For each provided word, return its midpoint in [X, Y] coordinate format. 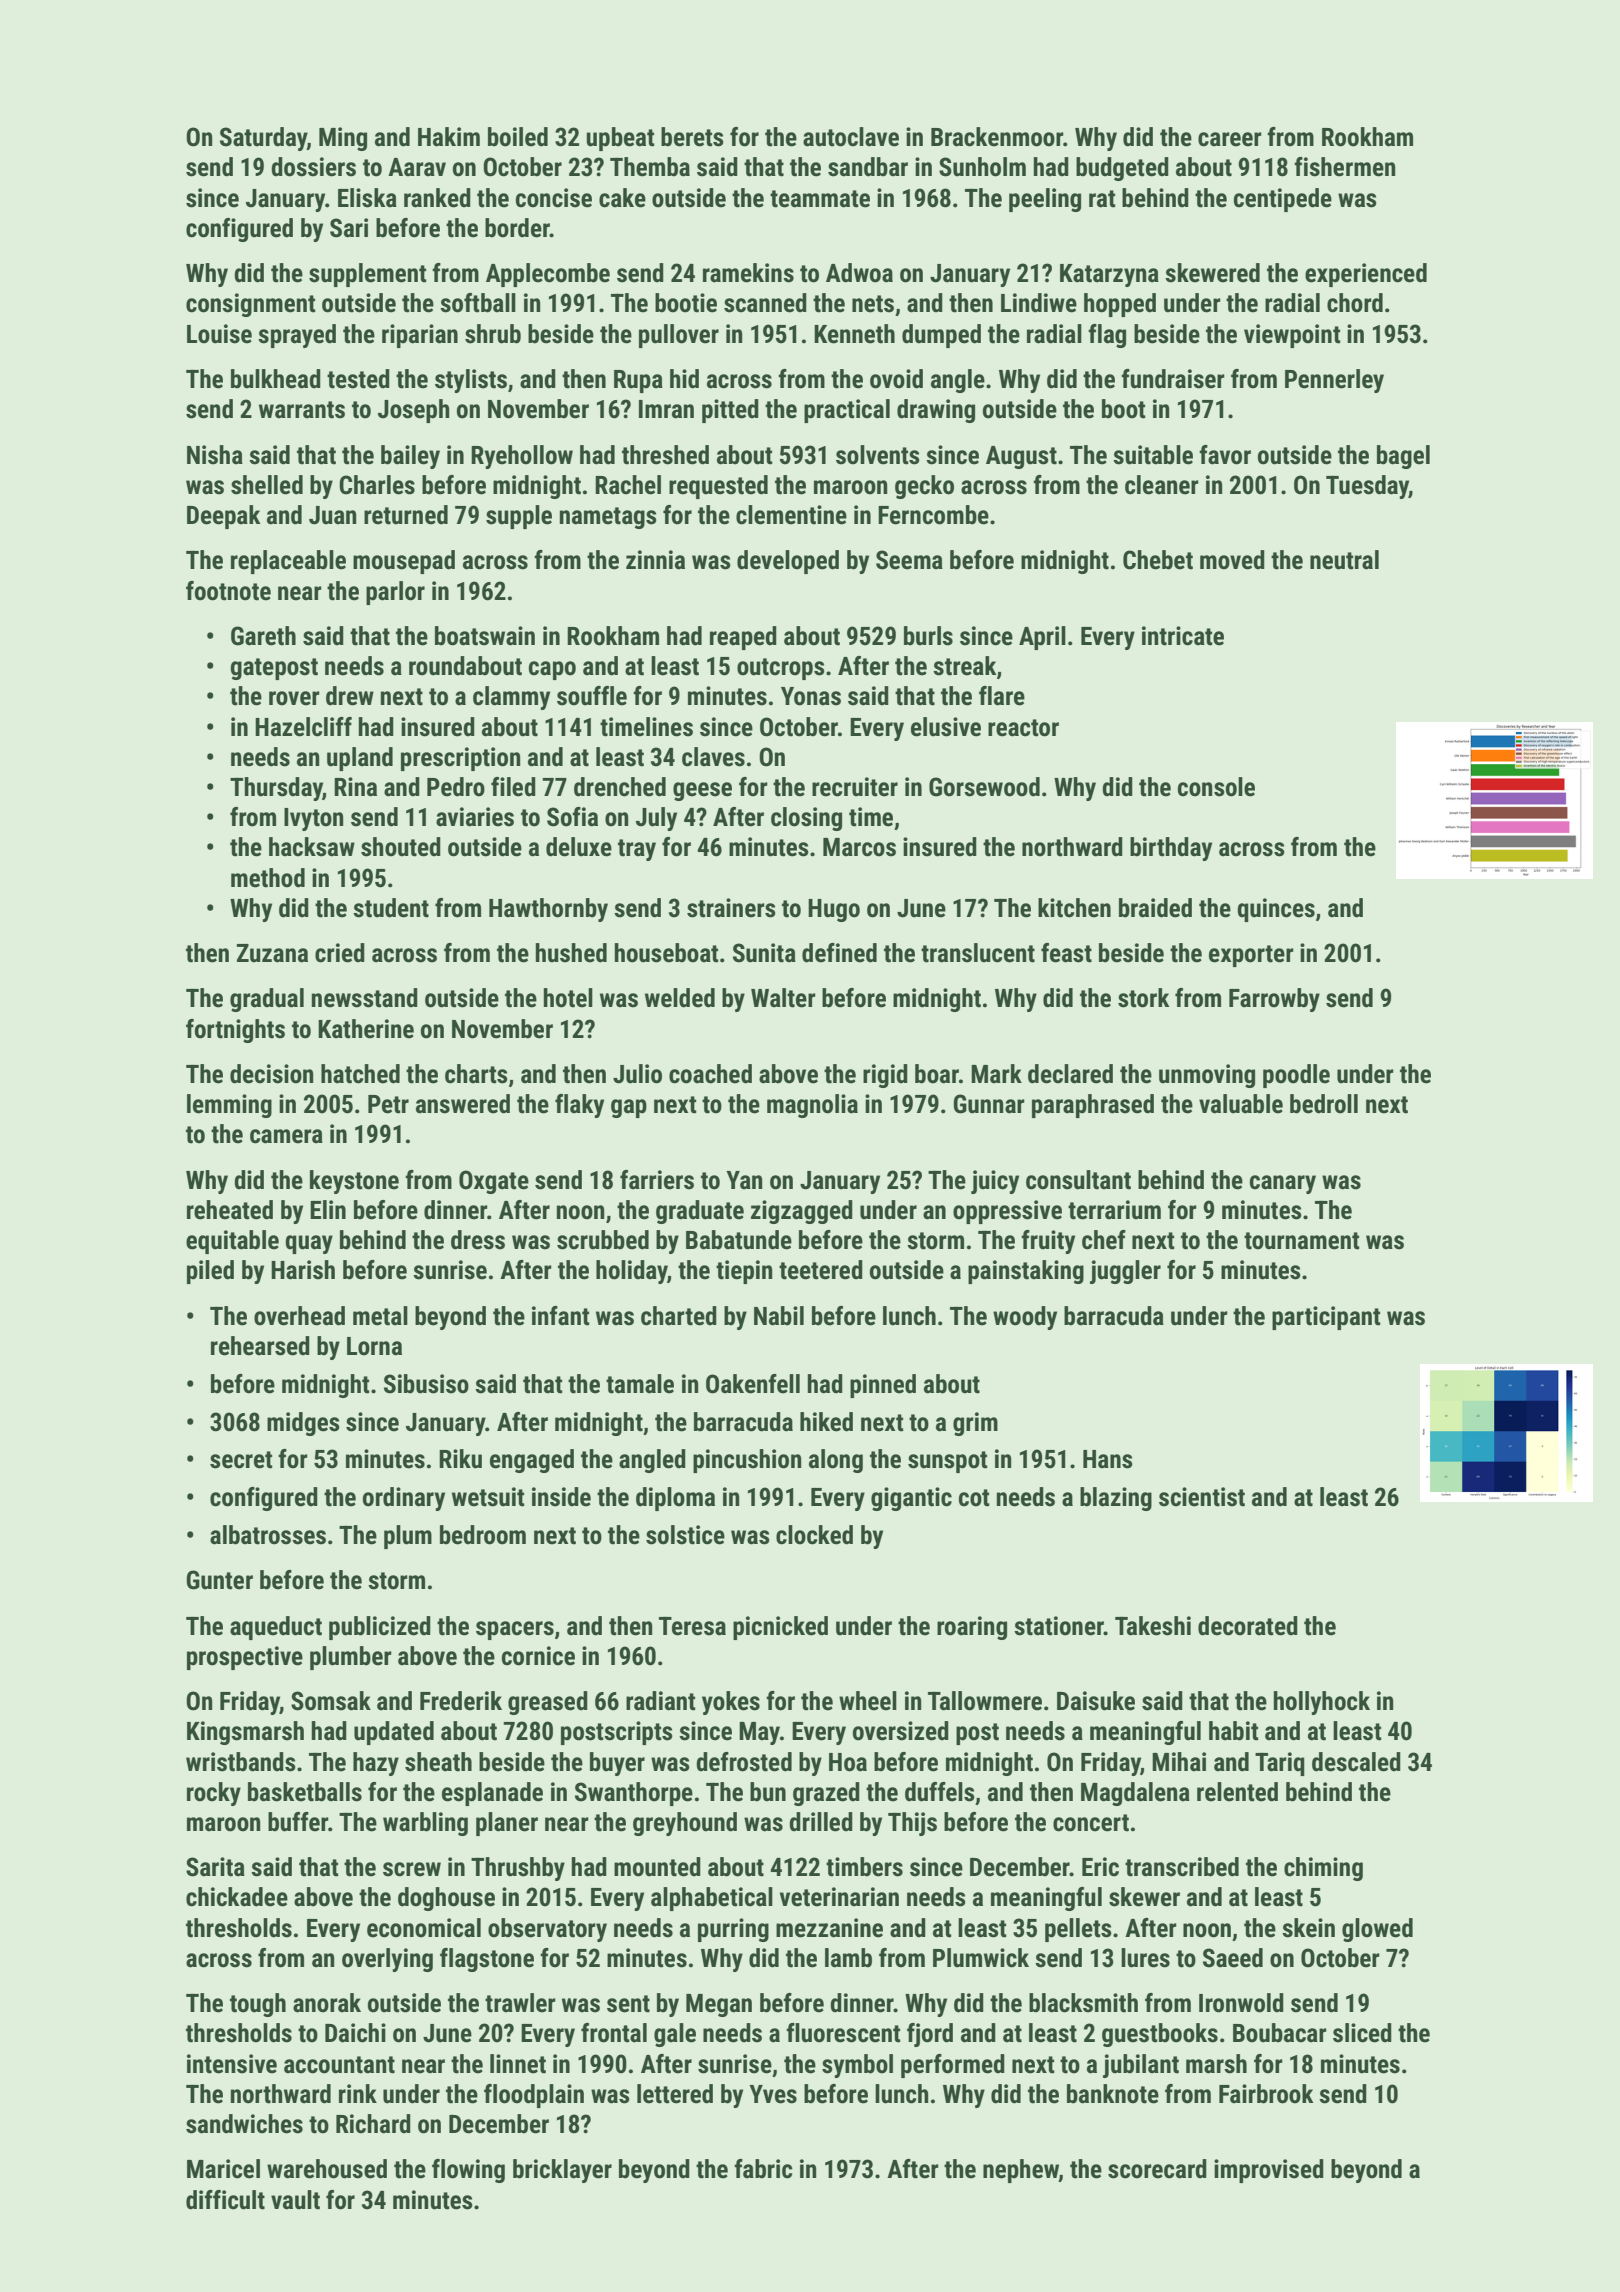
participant [1326, 1318]
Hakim [449, 137]
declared [1070, 1074]
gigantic [911, 1499]
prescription [460, 759]
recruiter [855, 787]
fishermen [1344, 167]
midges [303, 1424]
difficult [225, 2200]
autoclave [851, 137]
